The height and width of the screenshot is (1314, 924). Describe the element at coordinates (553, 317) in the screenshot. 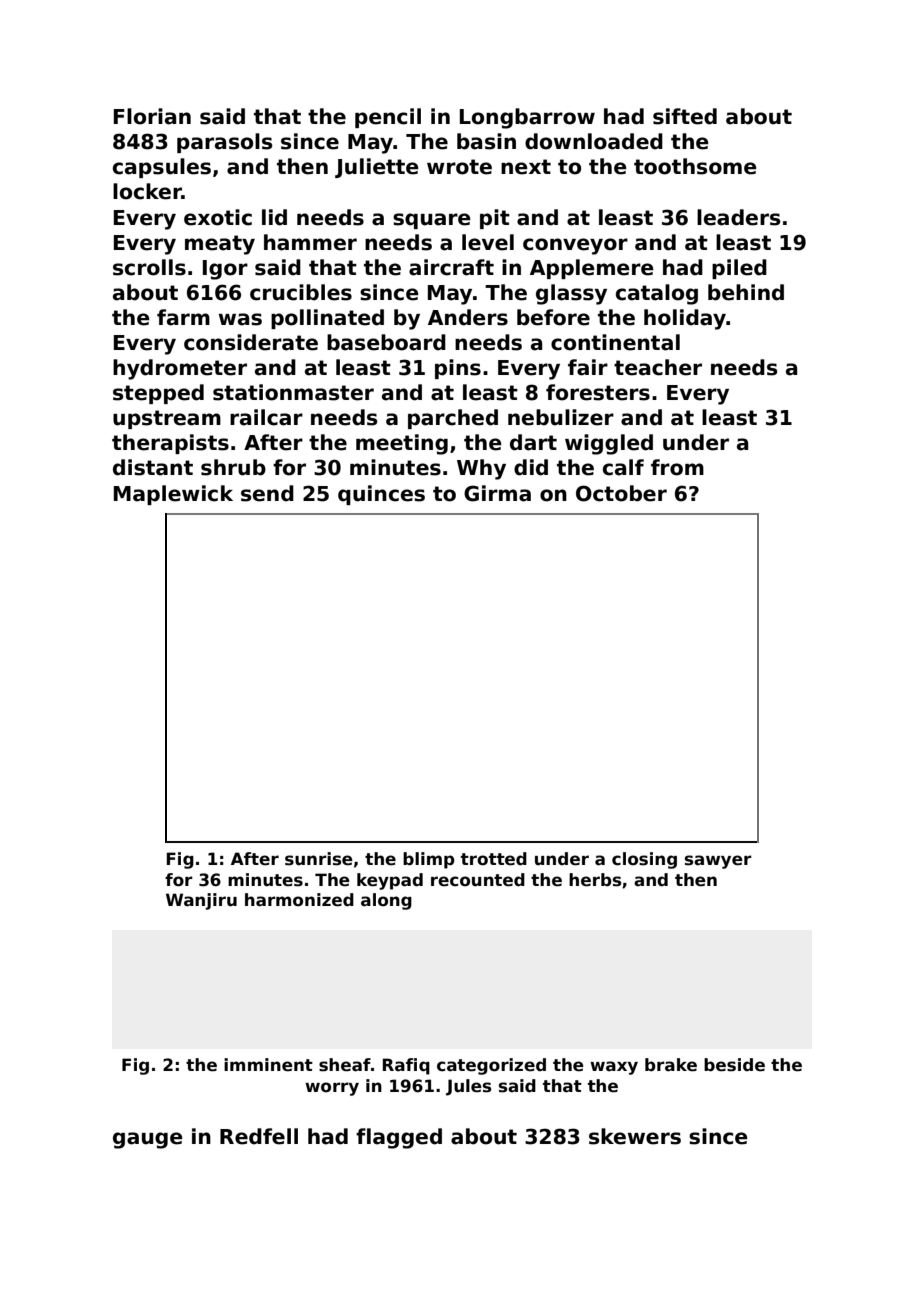

I see `before` at that location.
